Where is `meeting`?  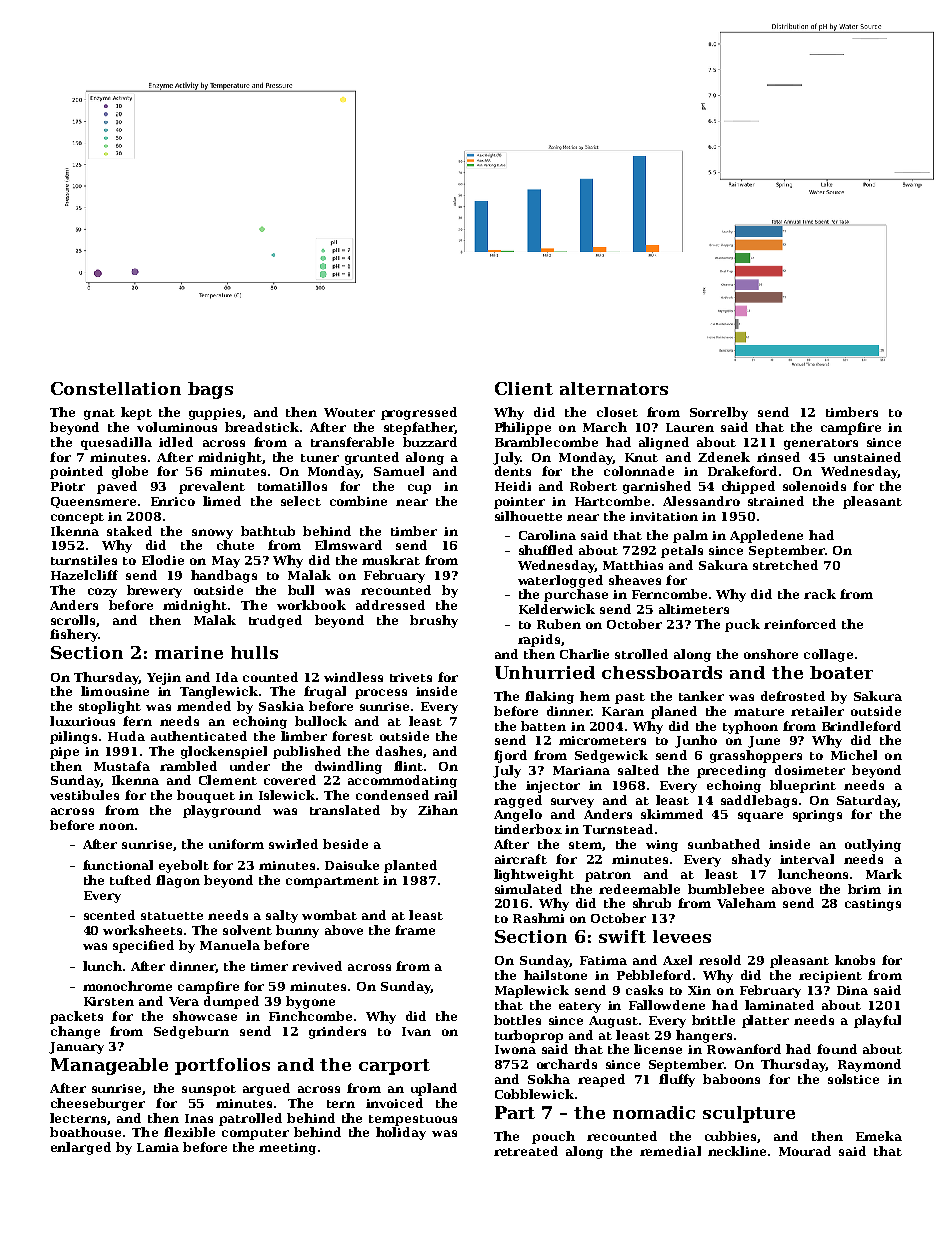
meeting is located at coordinates (287, 1149).
